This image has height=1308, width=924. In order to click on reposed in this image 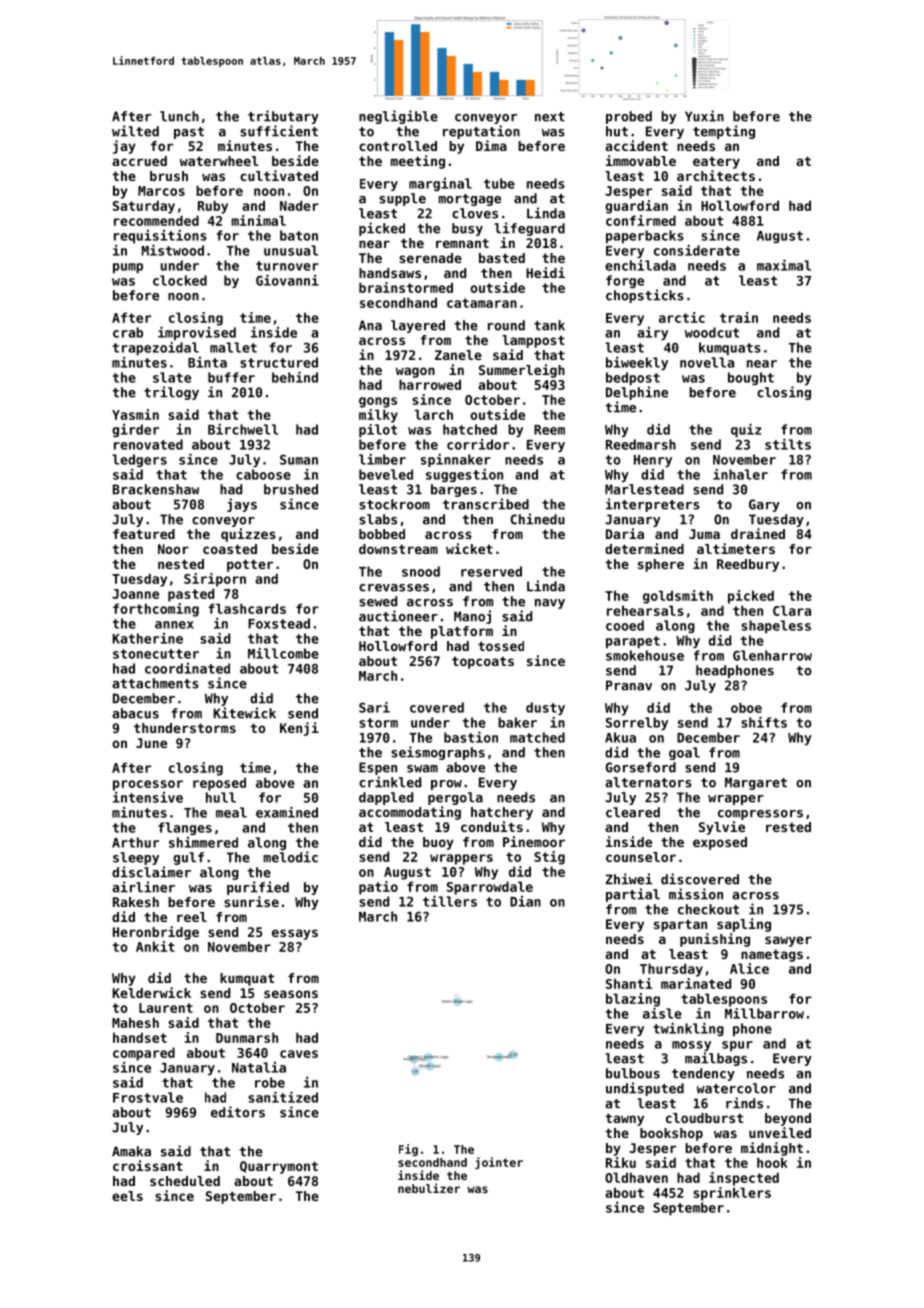, I will do `click(219, 784)`.
